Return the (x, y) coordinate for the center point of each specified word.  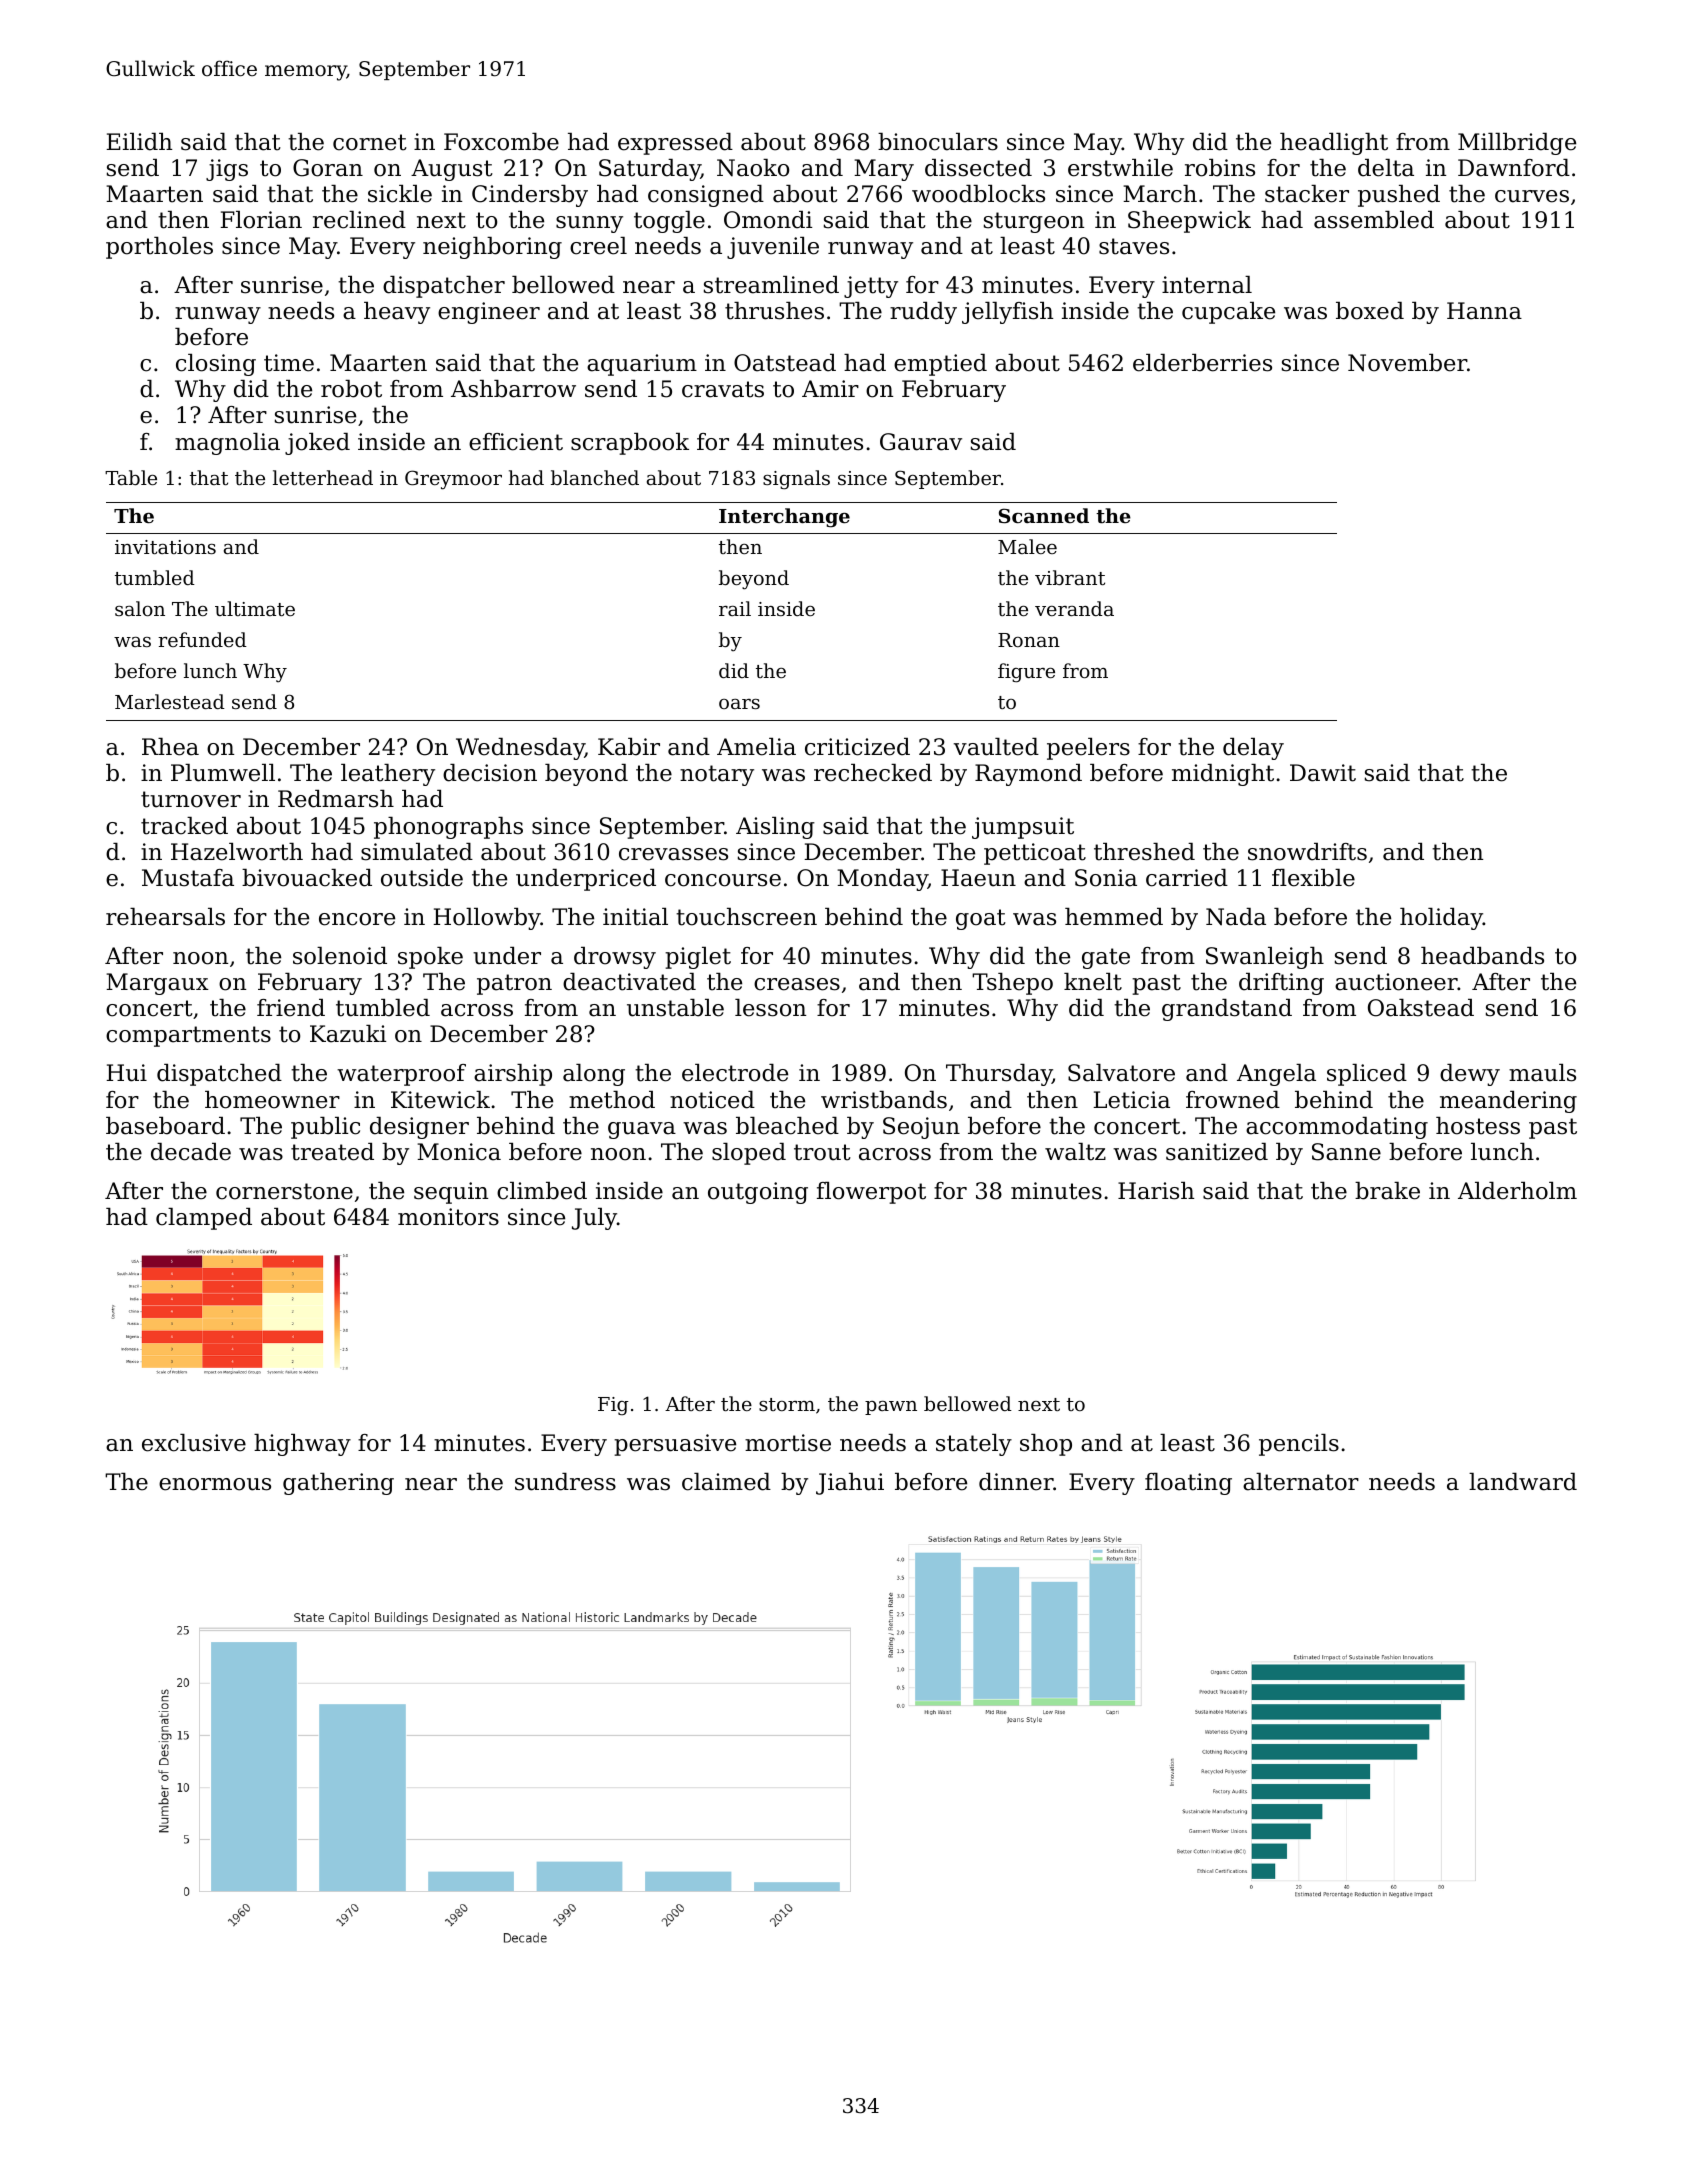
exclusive (194, 1443)
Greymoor (453, 480)
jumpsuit (1023, 828)
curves (1532, 196)
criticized (857, 747)
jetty (871, 287)
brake (1387, 1191)
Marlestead (170, 701)
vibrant (1070, 577)
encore (357, 919)
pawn (891, 1408)
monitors (448, 1217)
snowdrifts (1307, 852)
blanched (595, 477)
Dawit (1323, 773)
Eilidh (139, 142)
